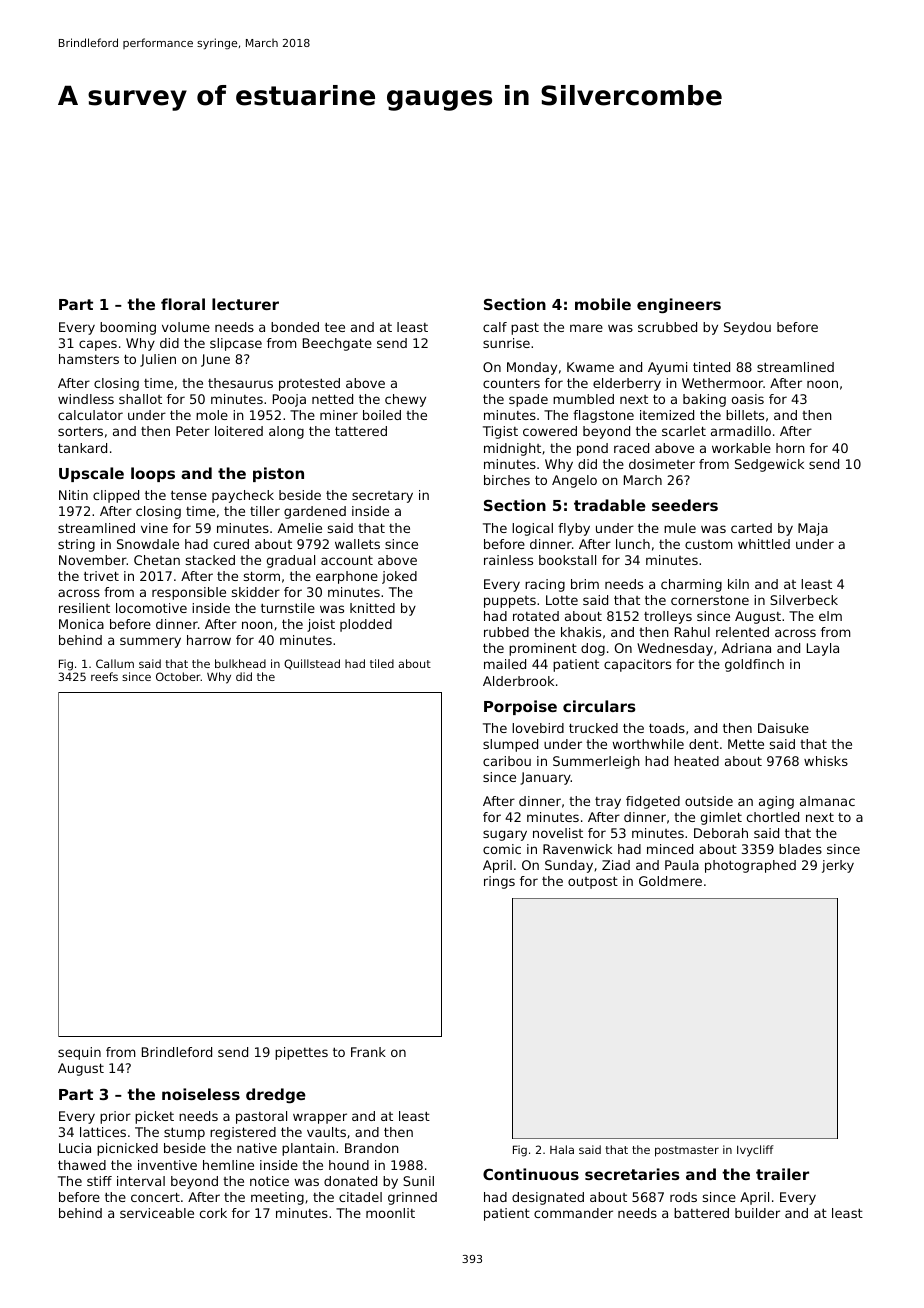 Image resolution: width=924 pixels, height=1308 pixels. I want to click on moonlit, so click(390, 1213).
